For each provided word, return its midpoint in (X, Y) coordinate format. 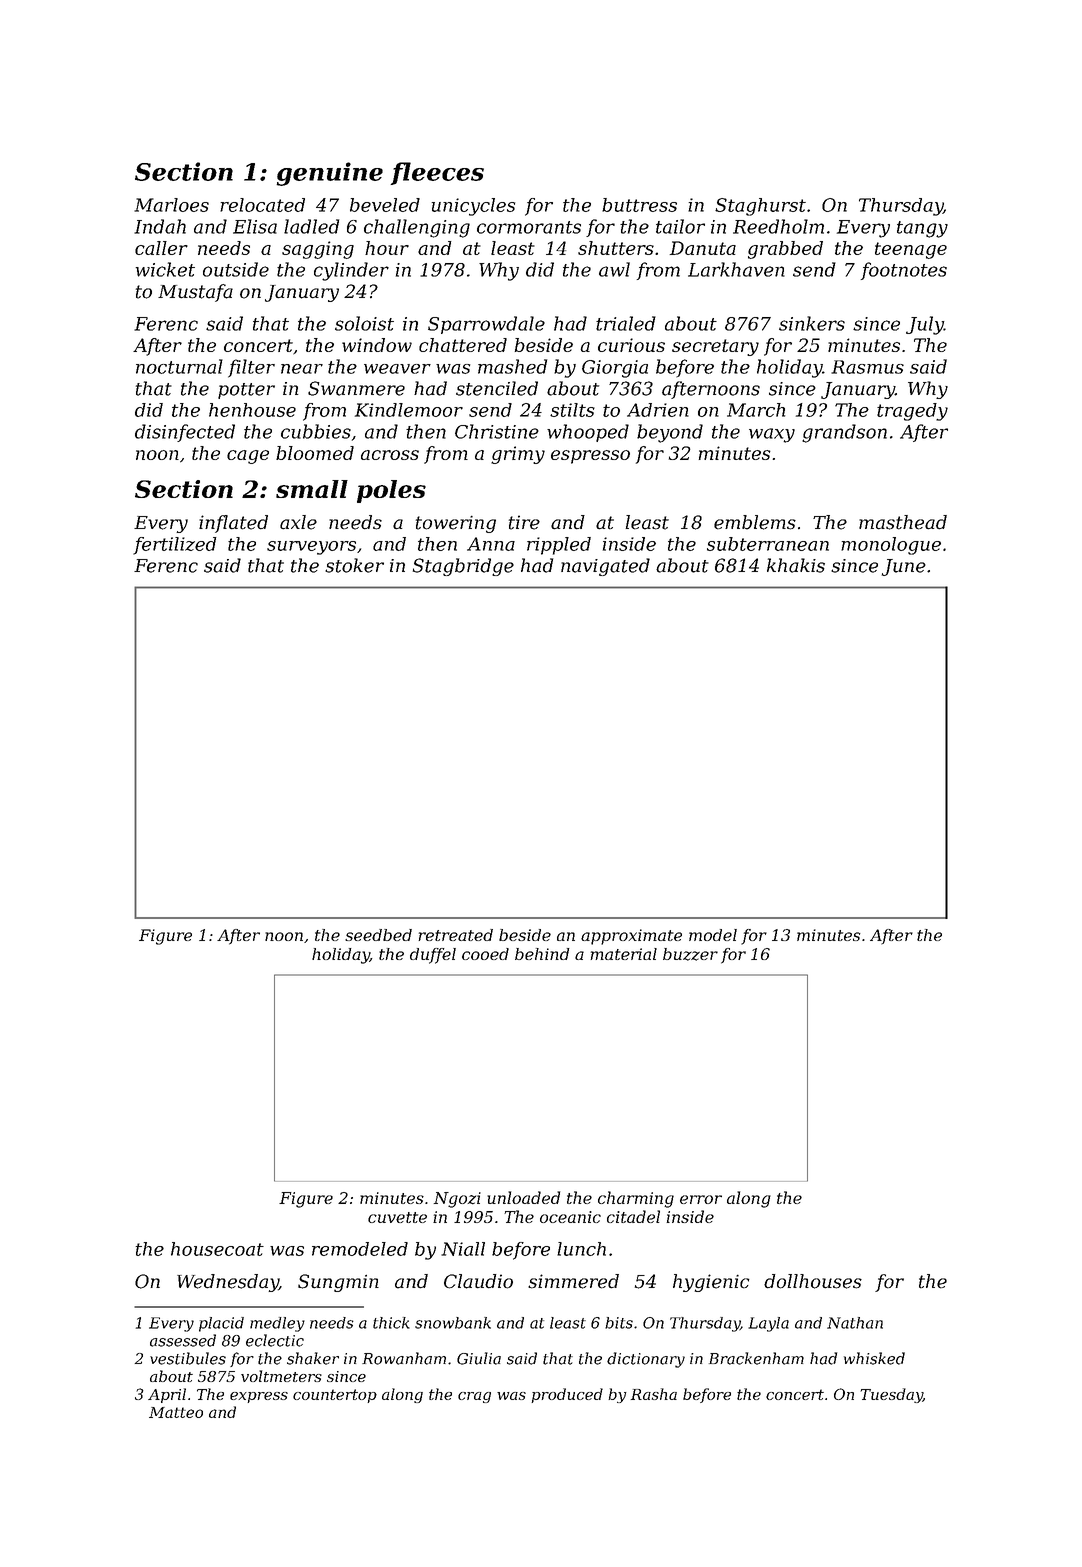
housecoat (217, 1249)
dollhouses (813, 1281)
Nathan (855, 1323)
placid (221, 1324)
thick (391, 1323)
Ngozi (457, 1200)
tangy (922, 229)
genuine (329, 174)
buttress (639, 205)
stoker (354, 565)
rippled (559, 546)
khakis (796, 565)
